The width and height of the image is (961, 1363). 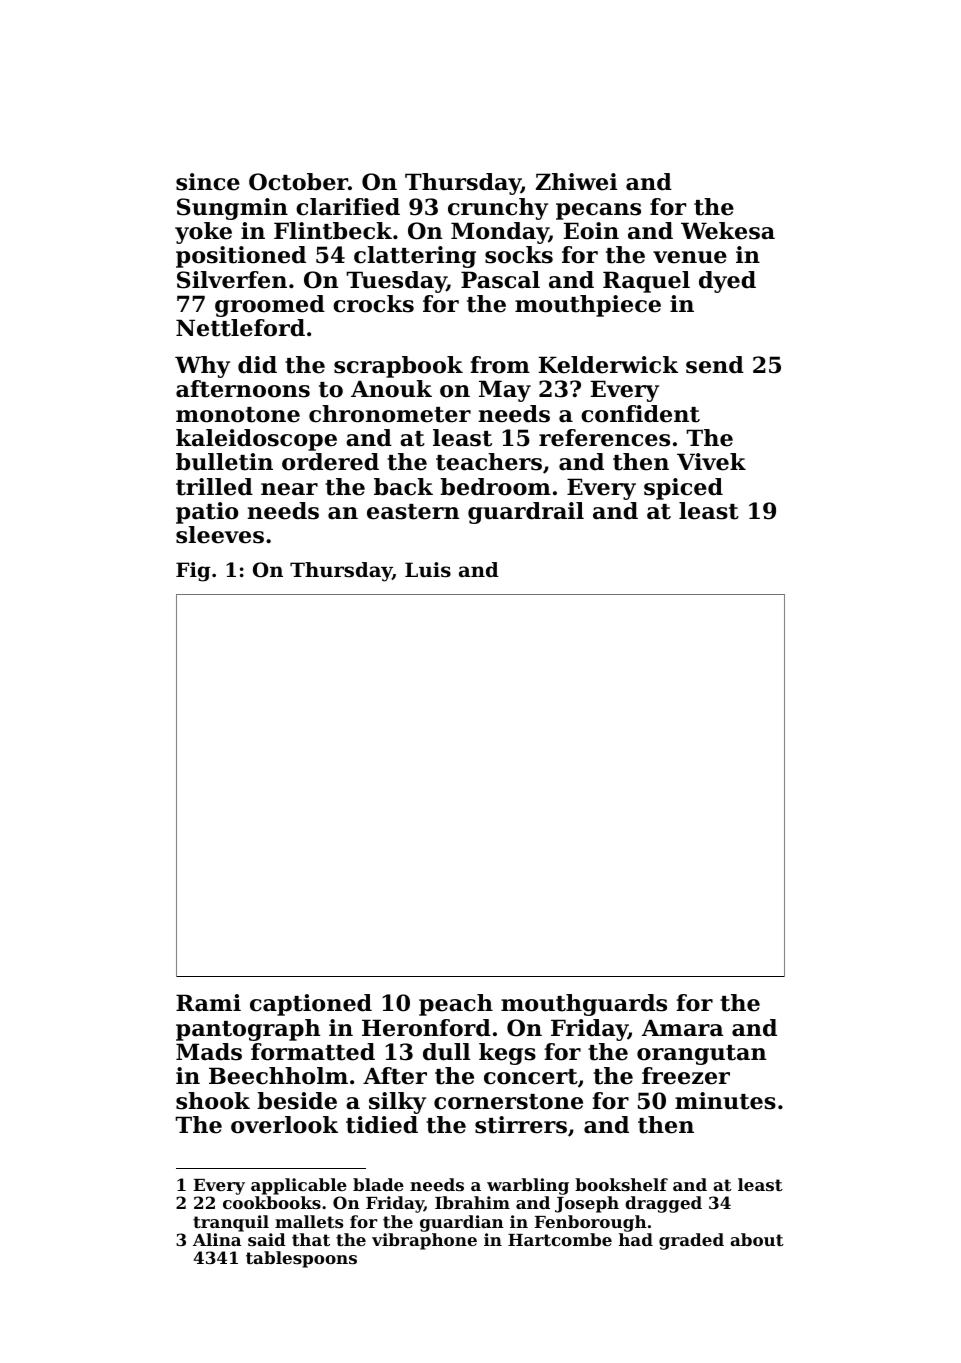 I want to click on vibraphone, so click(x=424, y=1241).
